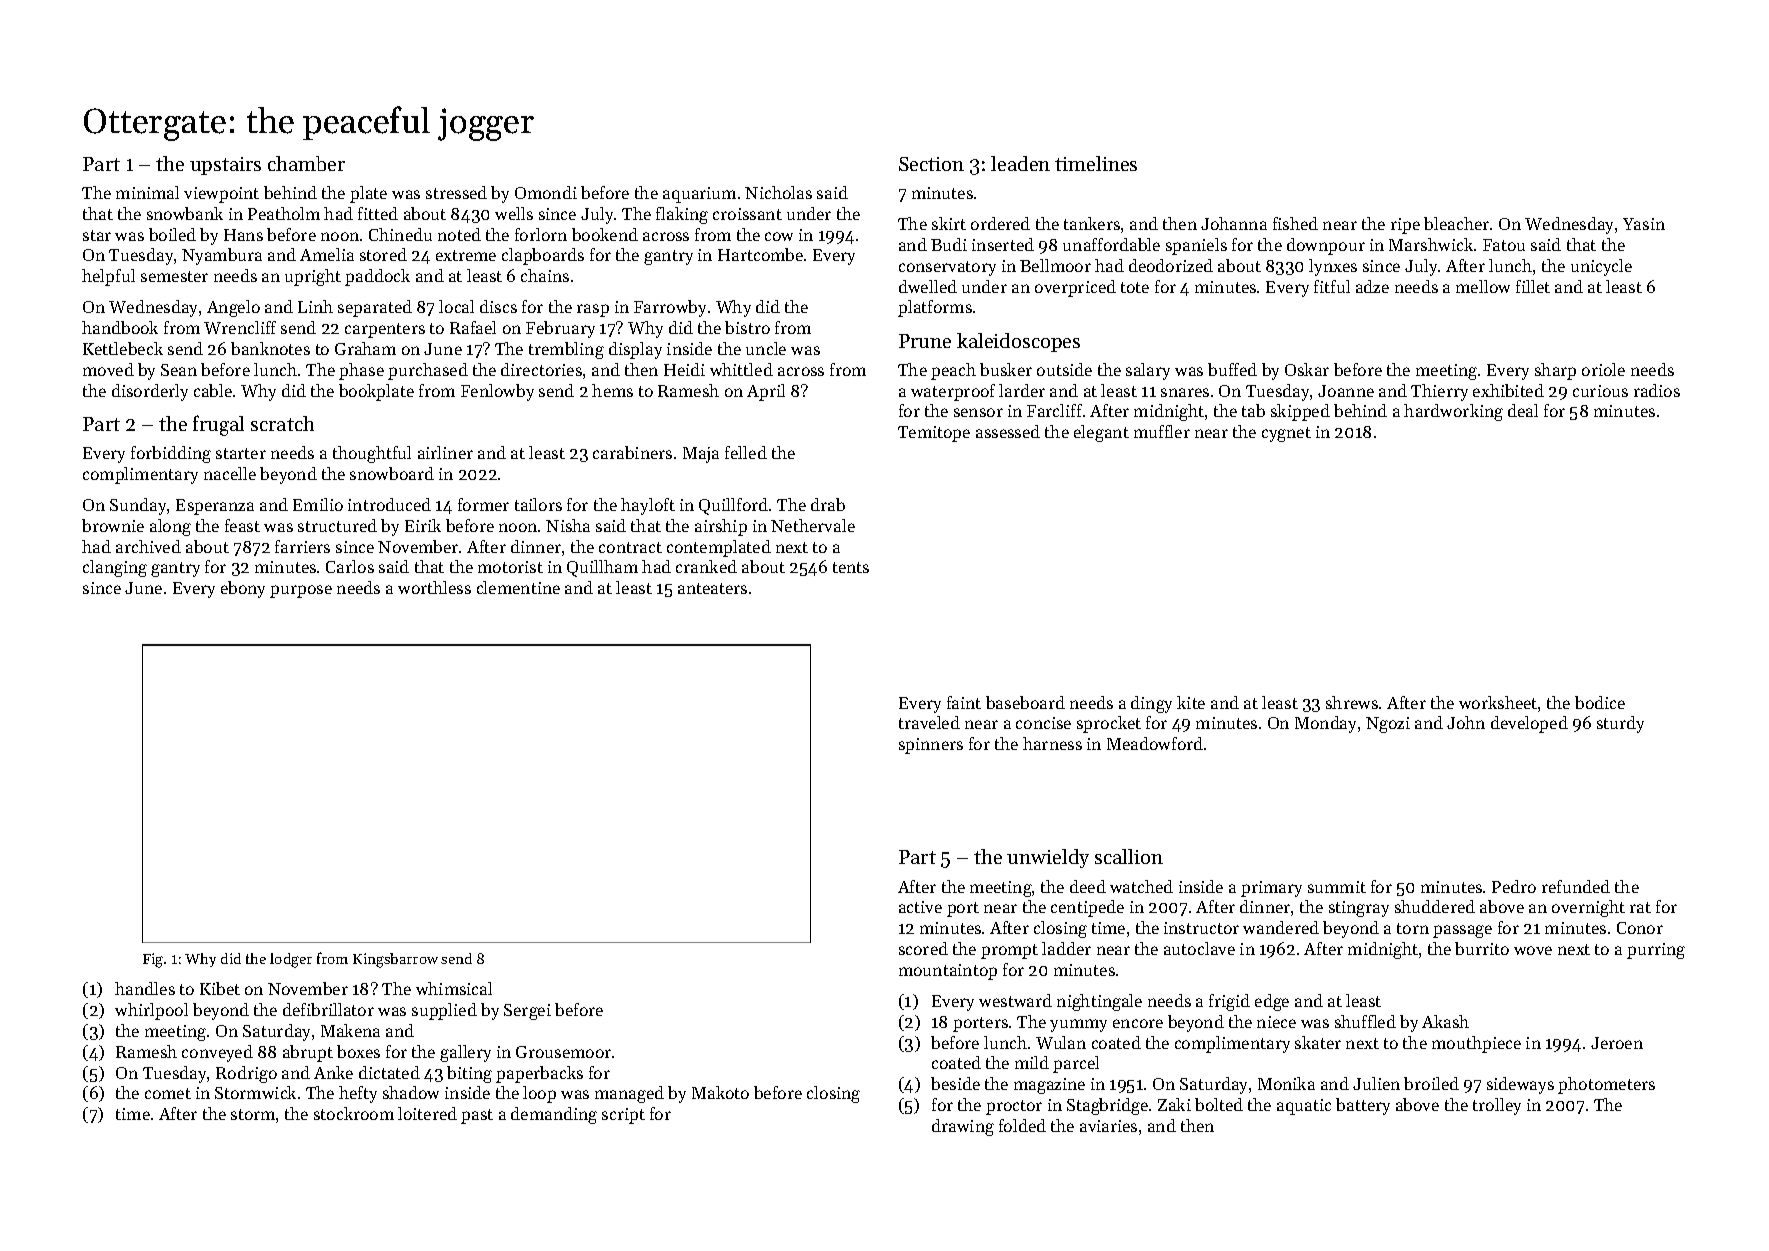 The height and width of the screenshot is (1251, 1769). I want to click on feast, so click(242, 525).
